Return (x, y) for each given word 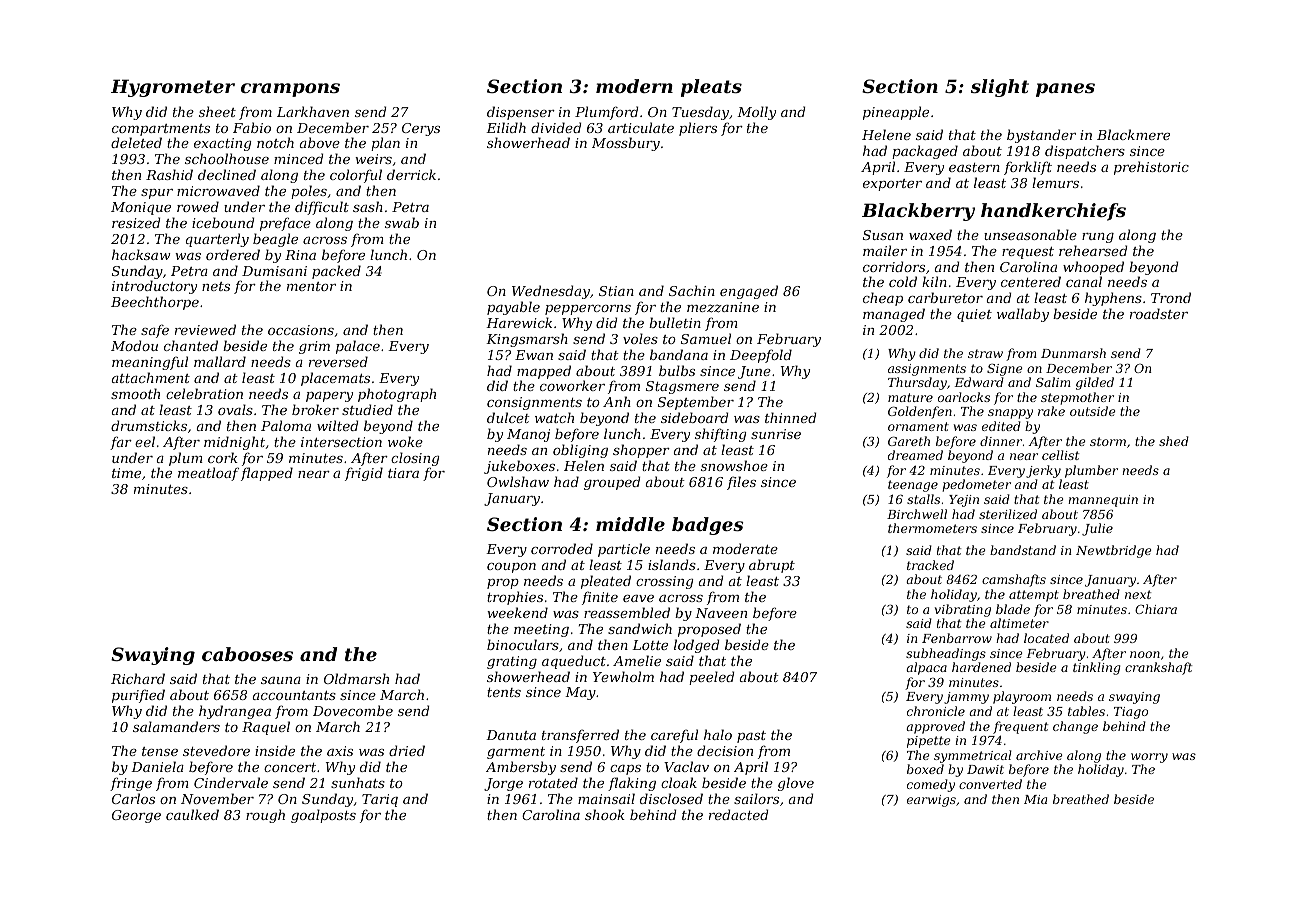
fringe (131, 784)
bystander (1041, 136)
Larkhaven (313, 111)
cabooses (247, 654)
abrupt (772, 566)
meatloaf (208, 474)
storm (1108, 441)
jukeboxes (519, 467)
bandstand (1023, 550)
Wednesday (551, 292)
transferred (580, 736)
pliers (698, 129)
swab (402, 222)
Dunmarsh (1073, 353)
